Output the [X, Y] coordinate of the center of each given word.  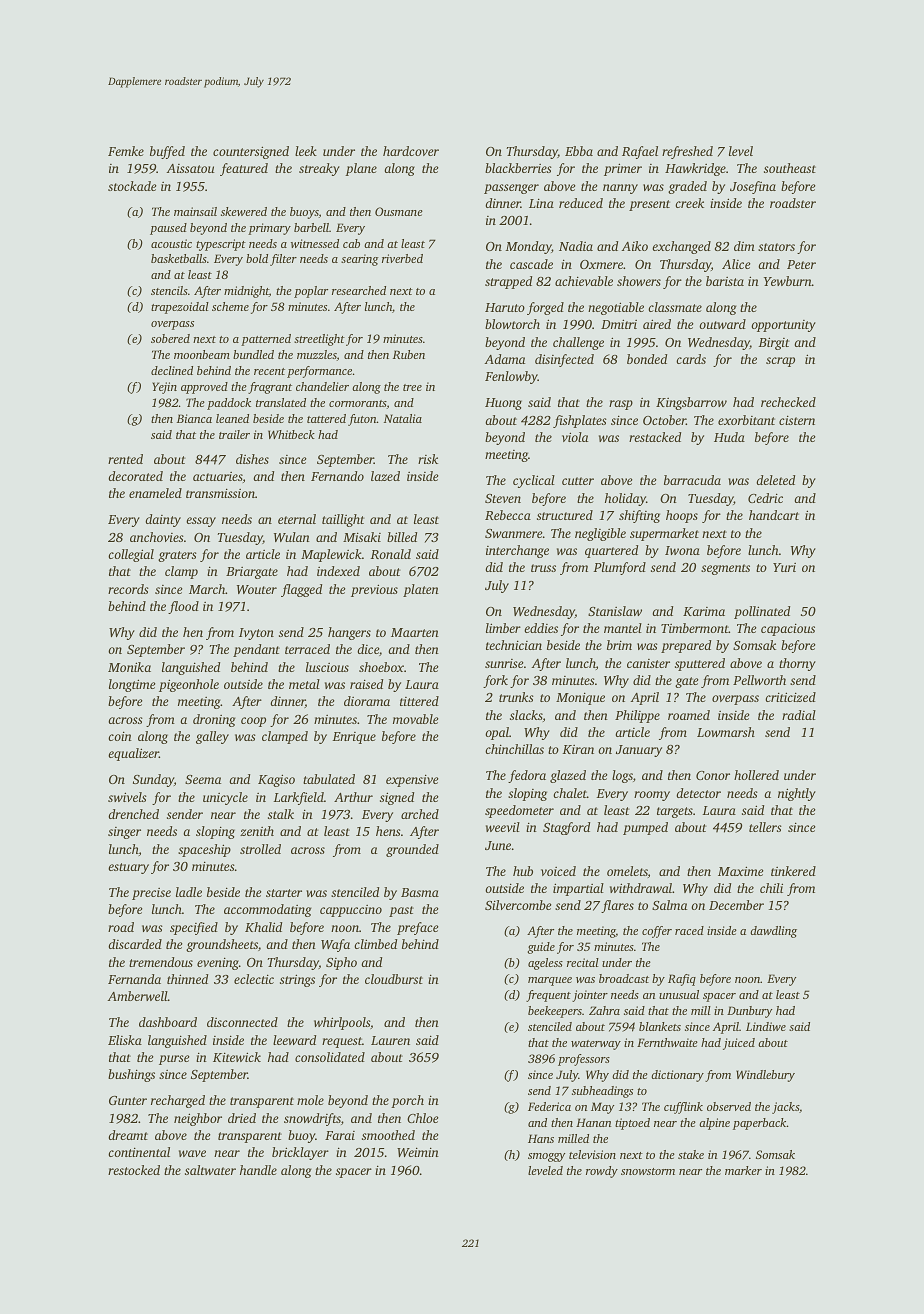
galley [212, 737]
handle [258, 1170]
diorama [367, 701]
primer [623, 169]
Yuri [784, 567]
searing [360, 260]
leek [306, 151]
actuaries [218, 476]
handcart [774, 515]
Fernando [337, 476]
